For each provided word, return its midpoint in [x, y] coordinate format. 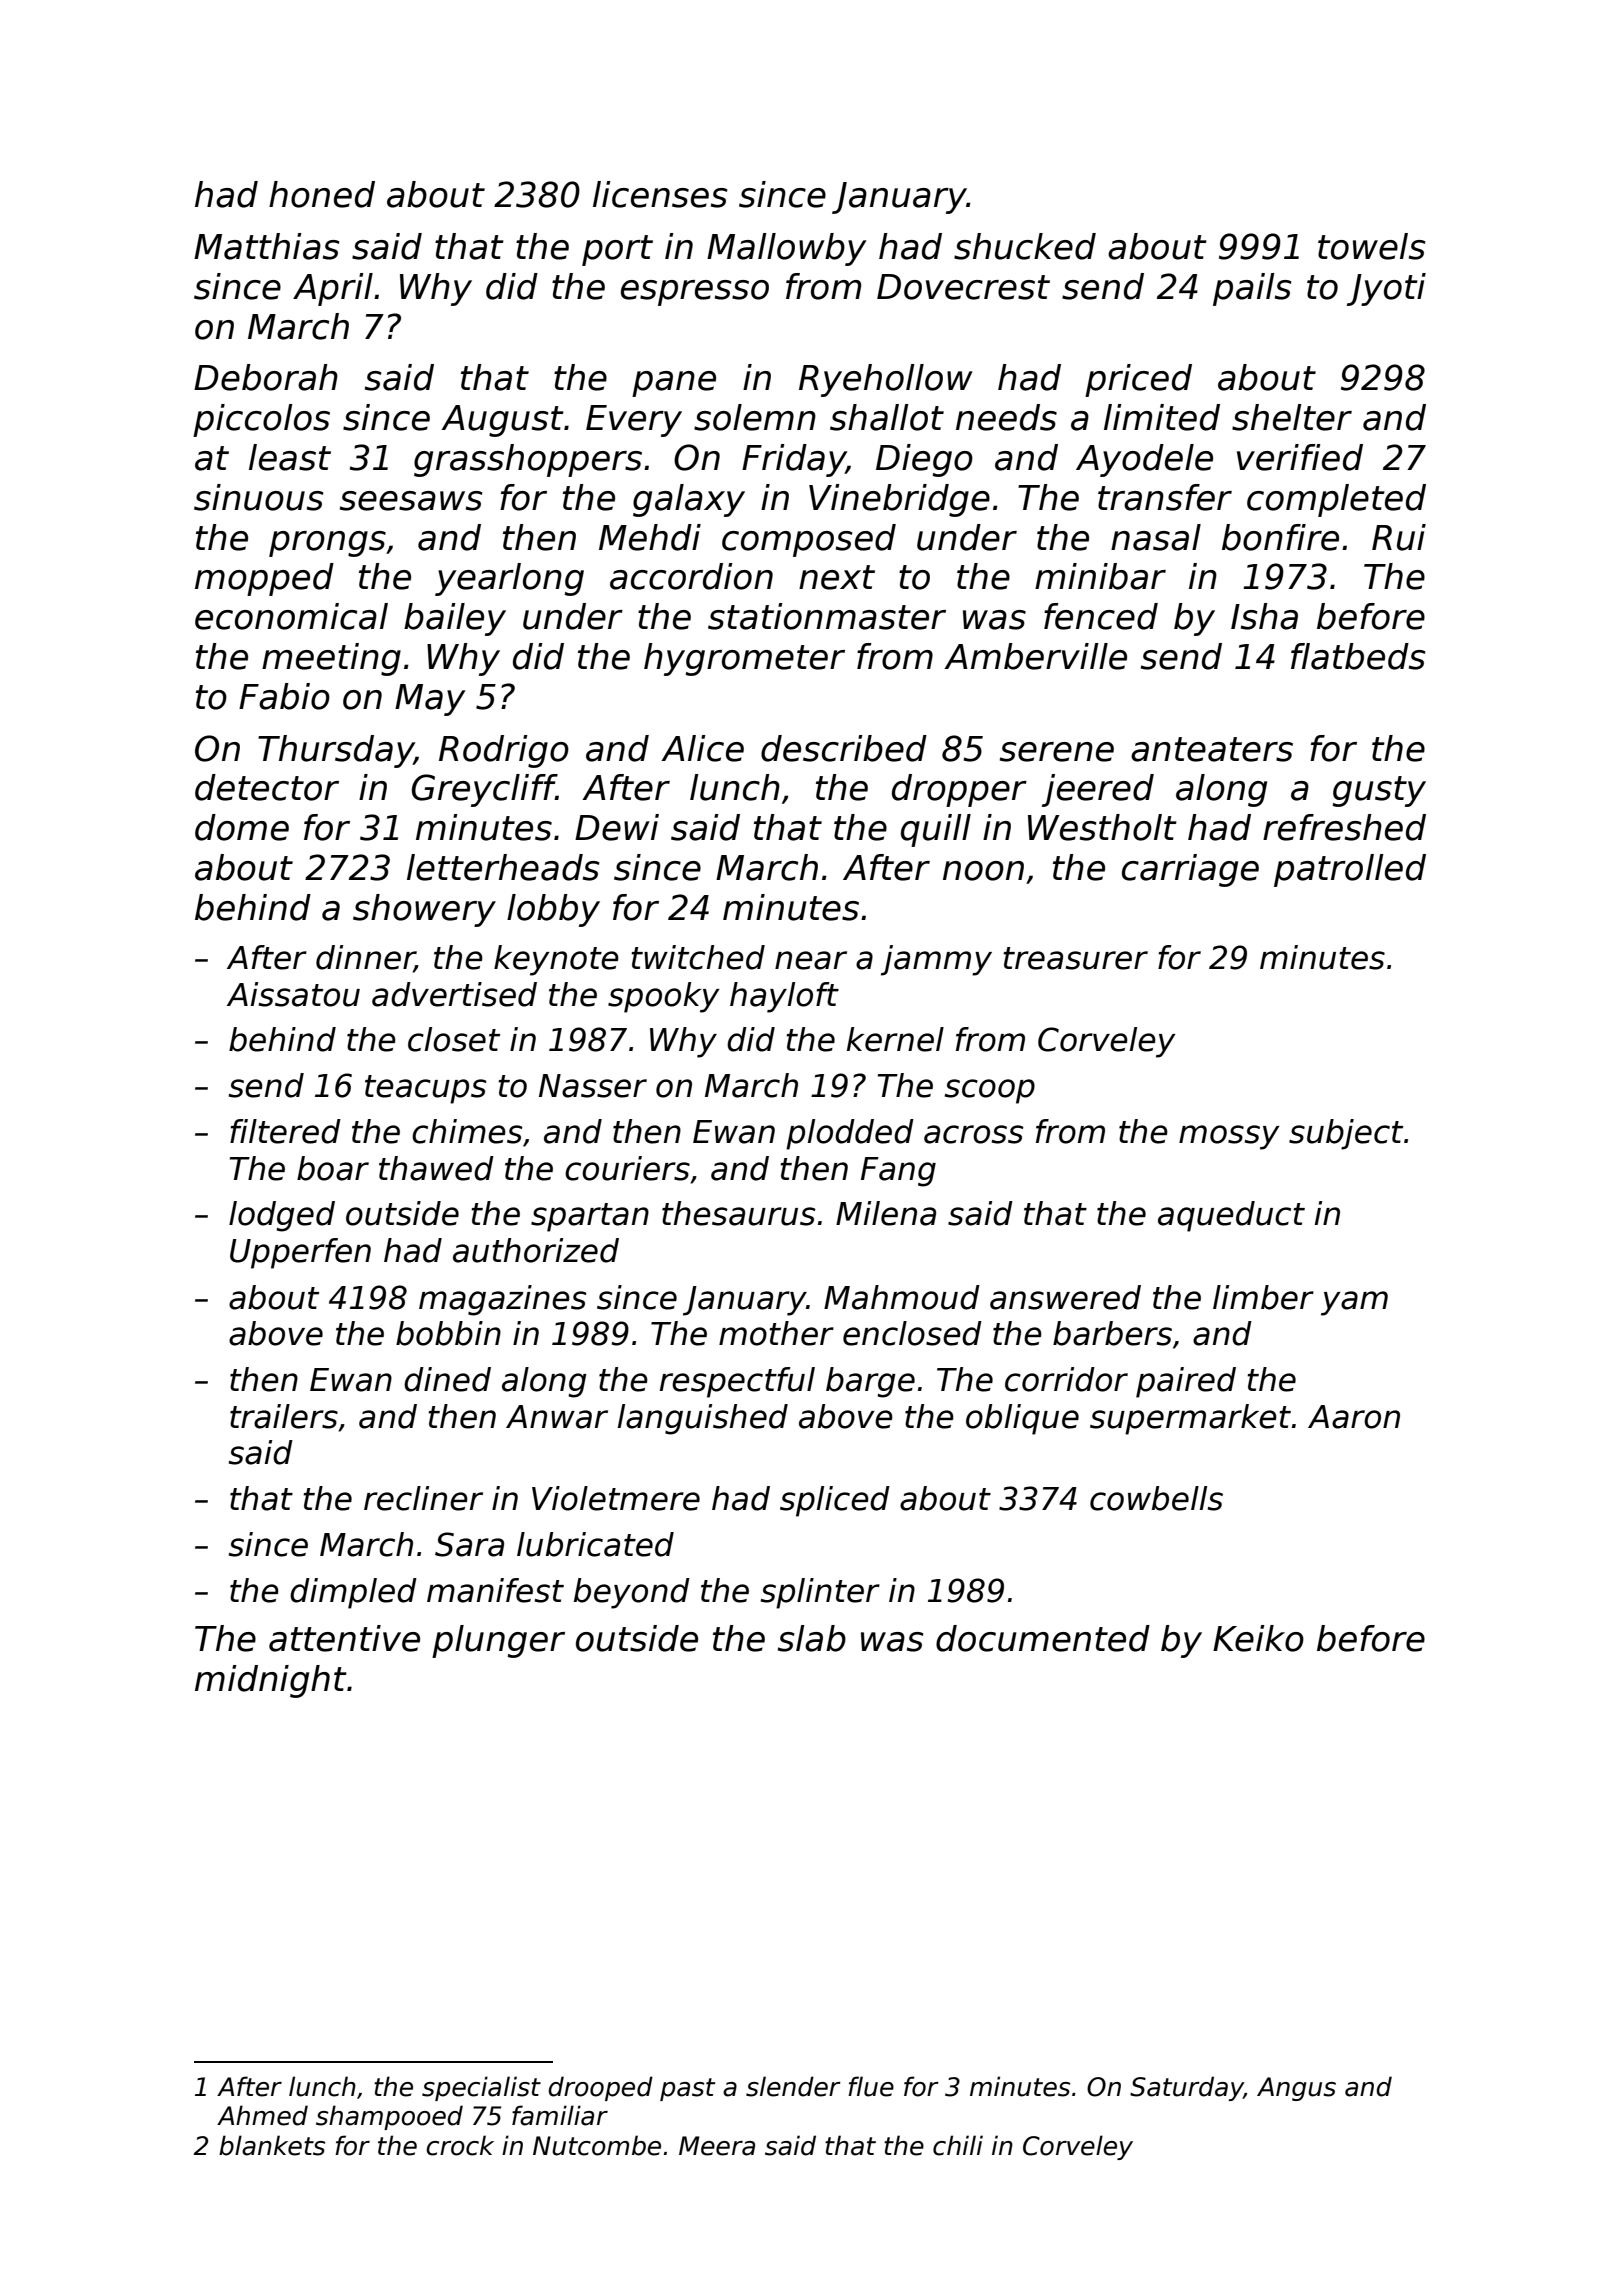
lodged [282, 1216]
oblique [1022, 1419]
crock [460, 2145]
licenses [660, 194]
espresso [695, 293]
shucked [1025, 246]
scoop [990, 1091]
